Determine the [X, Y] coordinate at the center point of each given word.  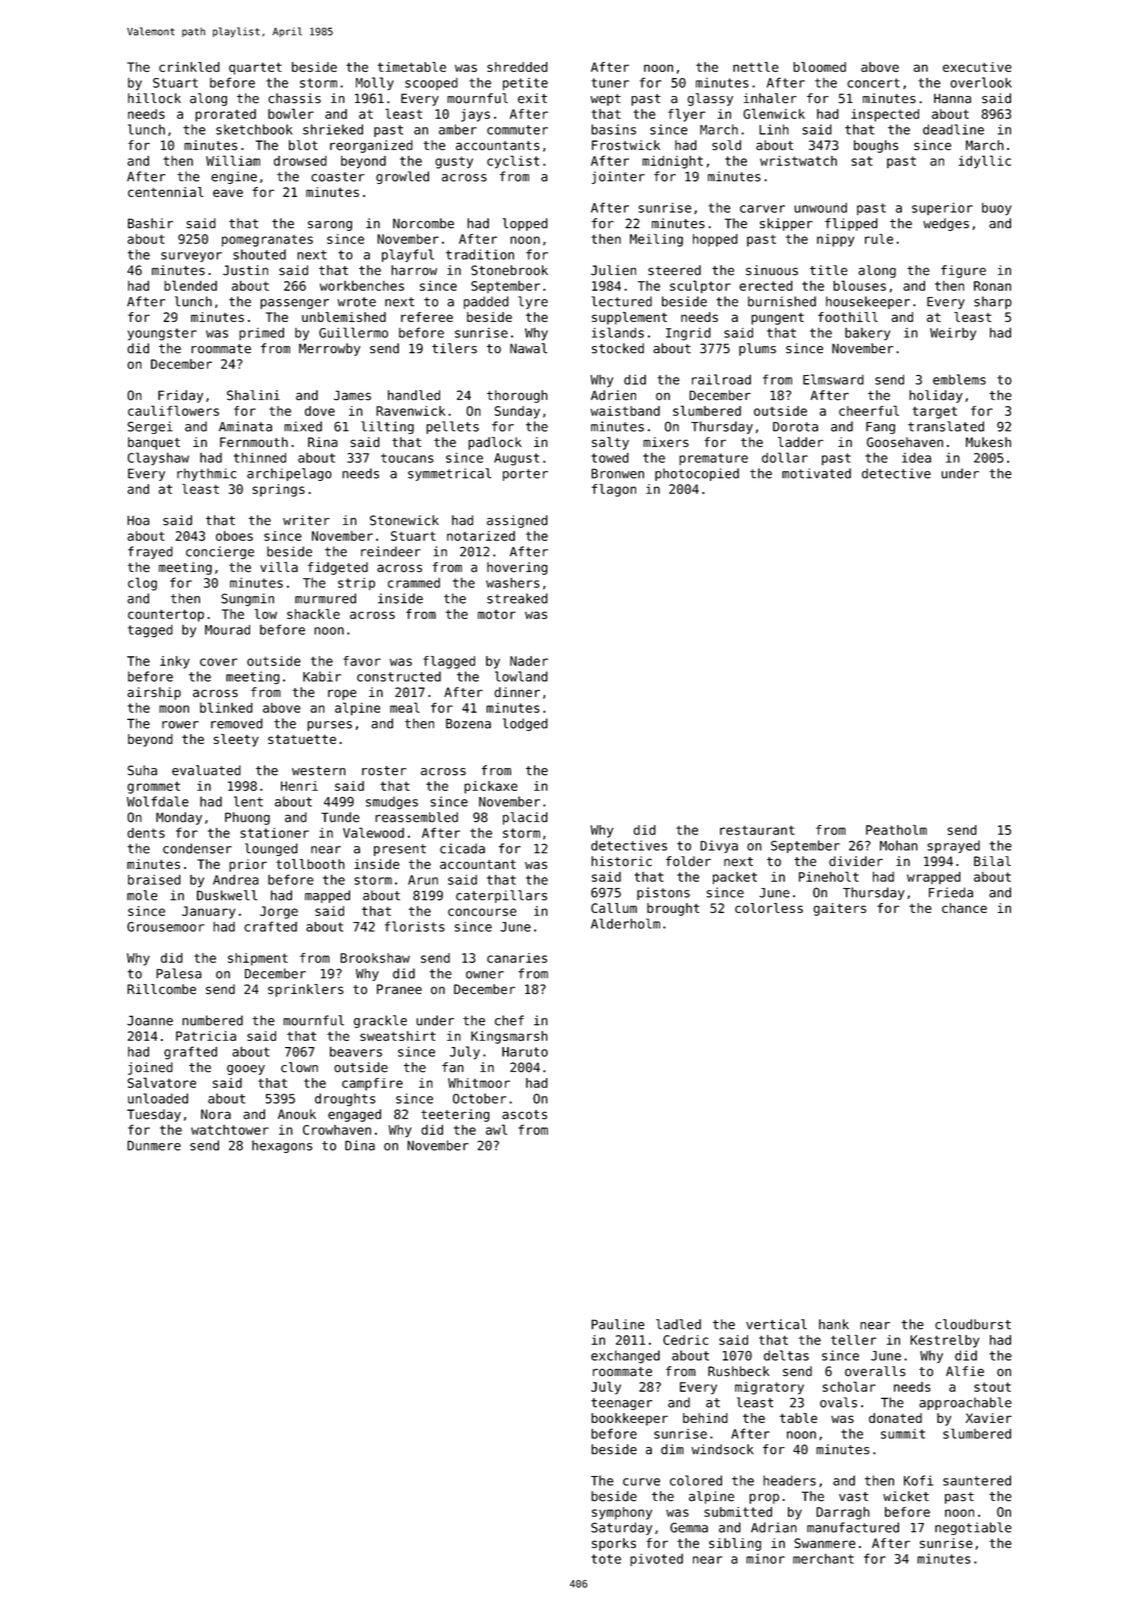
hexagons [282, 1146]
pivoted [656, 1560]
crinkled [189, 67]
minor [765, 1559]
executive [977, 67]
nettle [756, 67]
